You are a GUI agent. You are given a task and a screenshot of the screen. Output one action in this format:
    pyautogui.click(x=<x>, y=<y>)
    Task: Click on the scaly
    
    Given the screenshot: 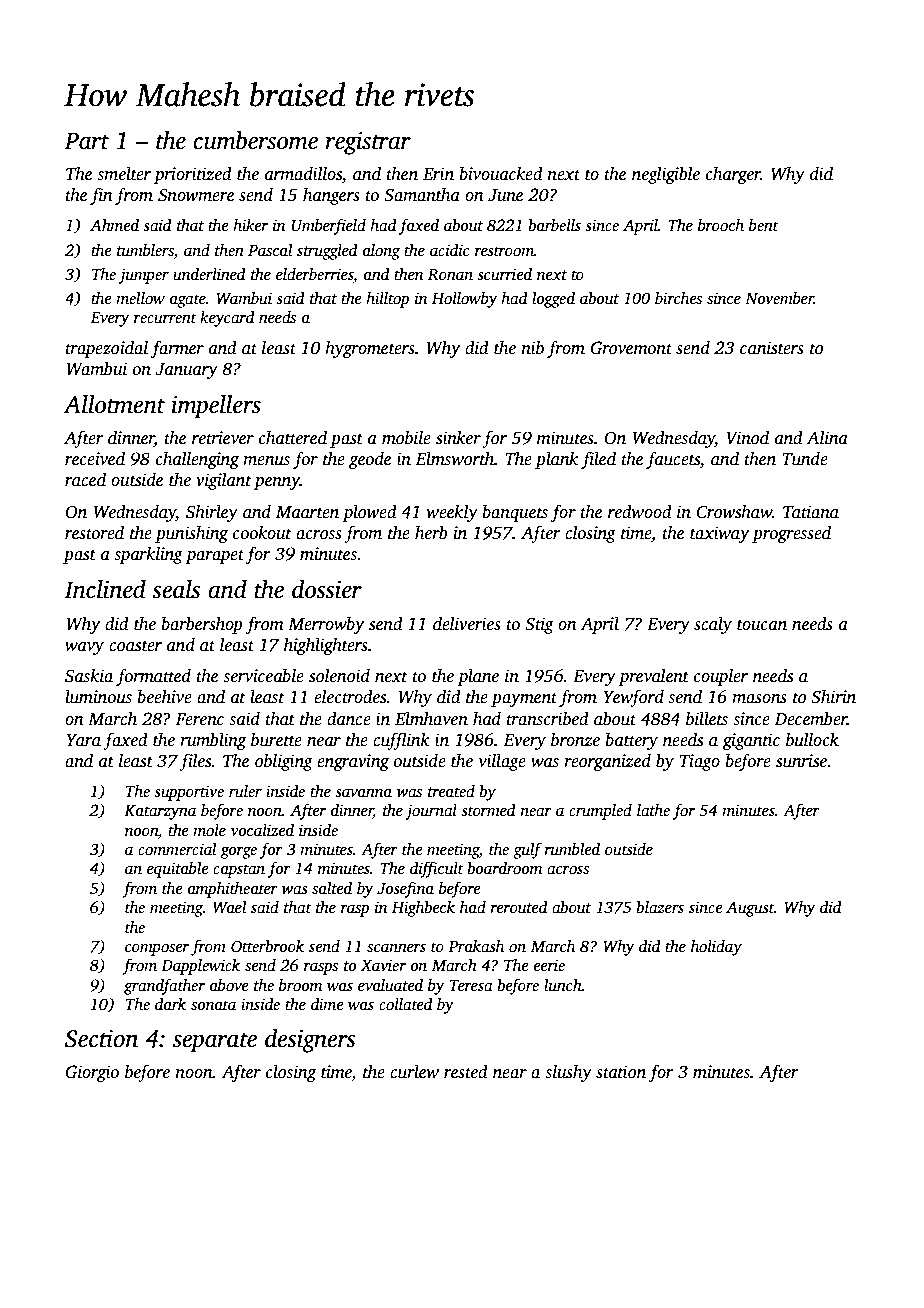 What is the action you would take?
    pyautogui.click(x=713, y=625)
